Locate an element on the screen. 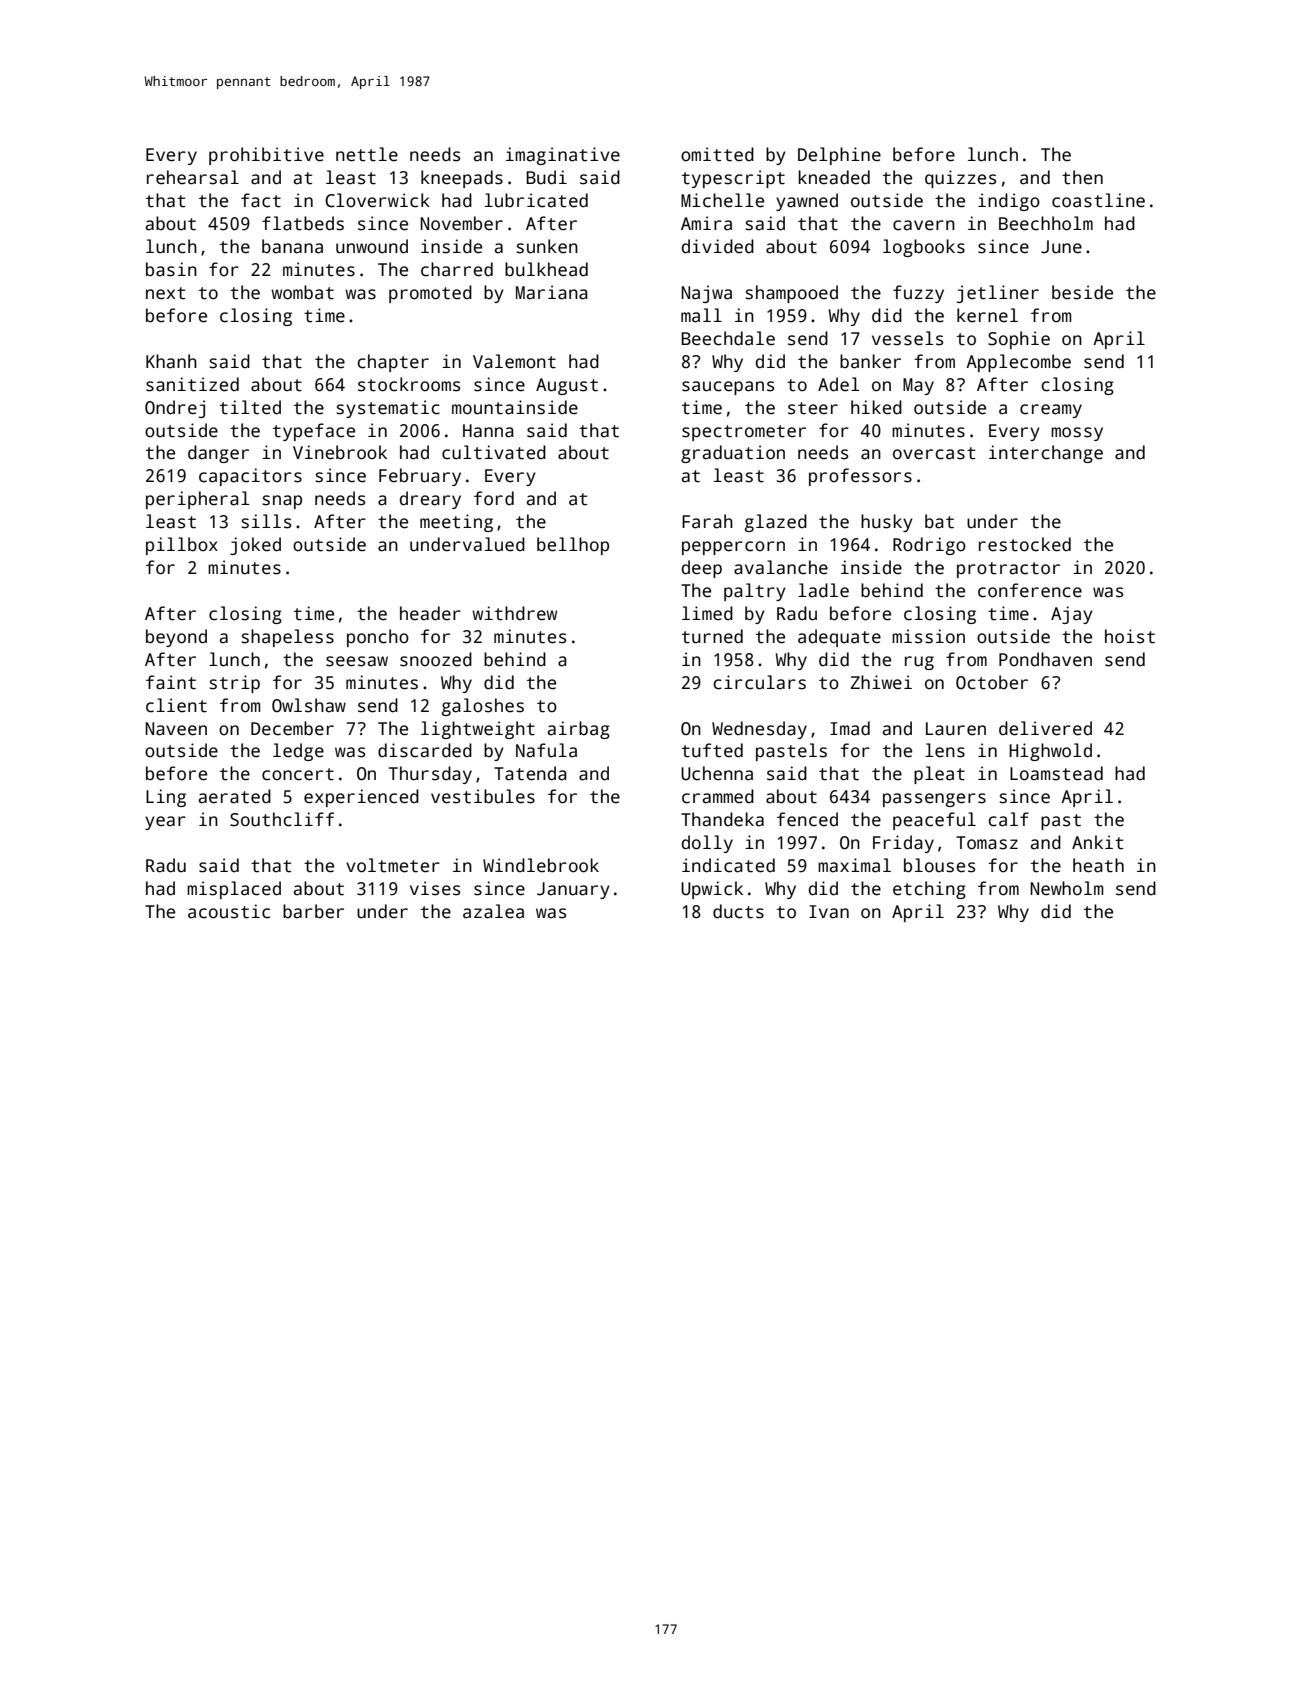 The width and height of the screenshot is (1308, 1693). vessels is located at coordinates (907, 338).
